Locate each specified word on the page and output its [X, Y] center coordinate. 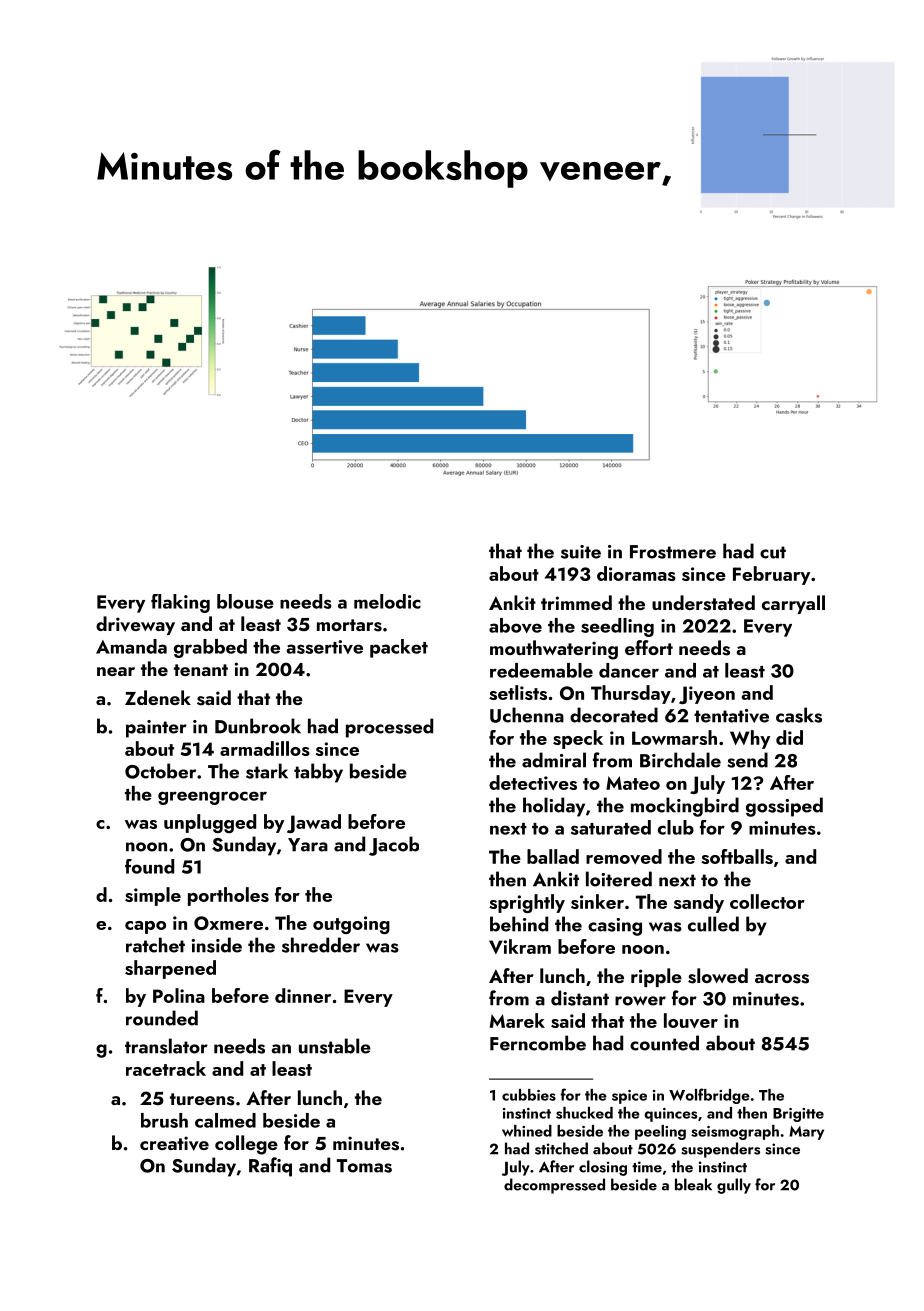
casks [799, 715]
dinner [303, 995]
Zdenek [158, 697]
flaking [180, 603]
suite [581, 552]
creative [174, 1143]
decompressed [554, 1186]
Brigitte [798, 1115]
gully [734, 1186]
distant [580, 998]
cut [773, 552]
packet [399, 648]
